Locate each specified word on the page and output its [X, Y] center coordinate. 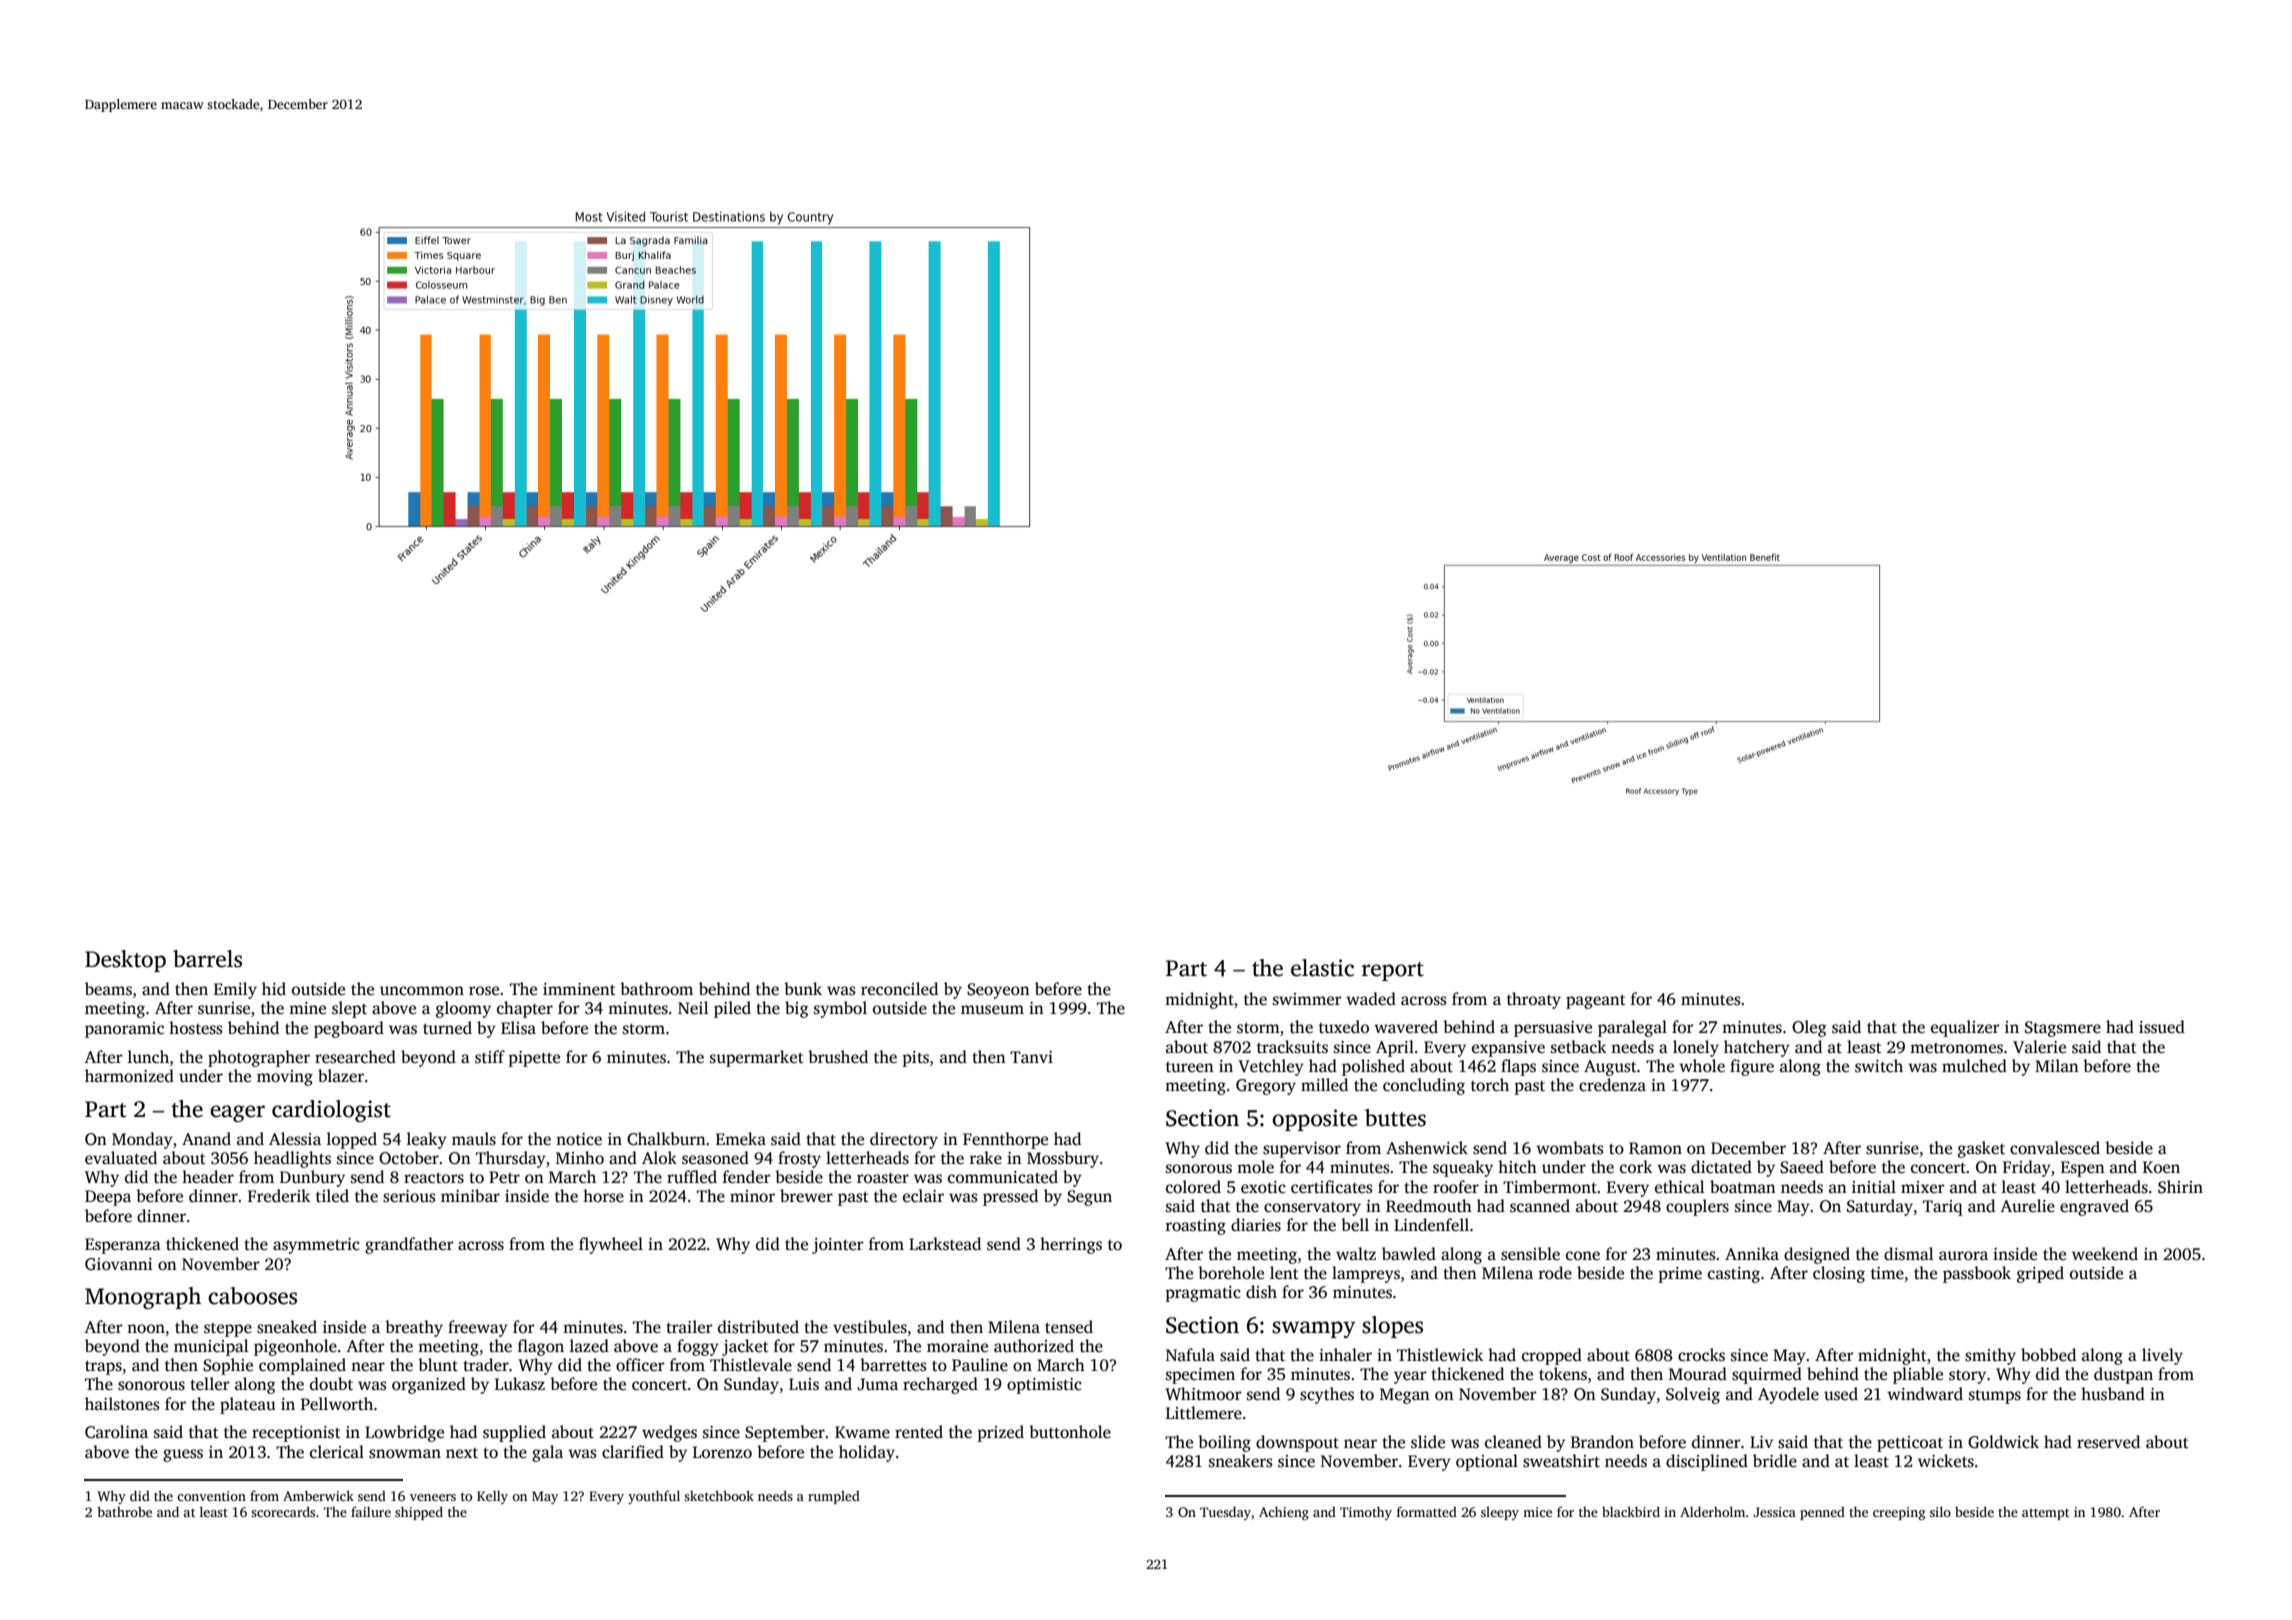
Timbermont [1550, 1187]
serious [409, 1196]
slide [1428, 1442]
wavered [1406, 1027]
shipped [419, 1513]
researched [355, 1057]
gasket [1981, 1149]
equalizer [1965, 1028]
